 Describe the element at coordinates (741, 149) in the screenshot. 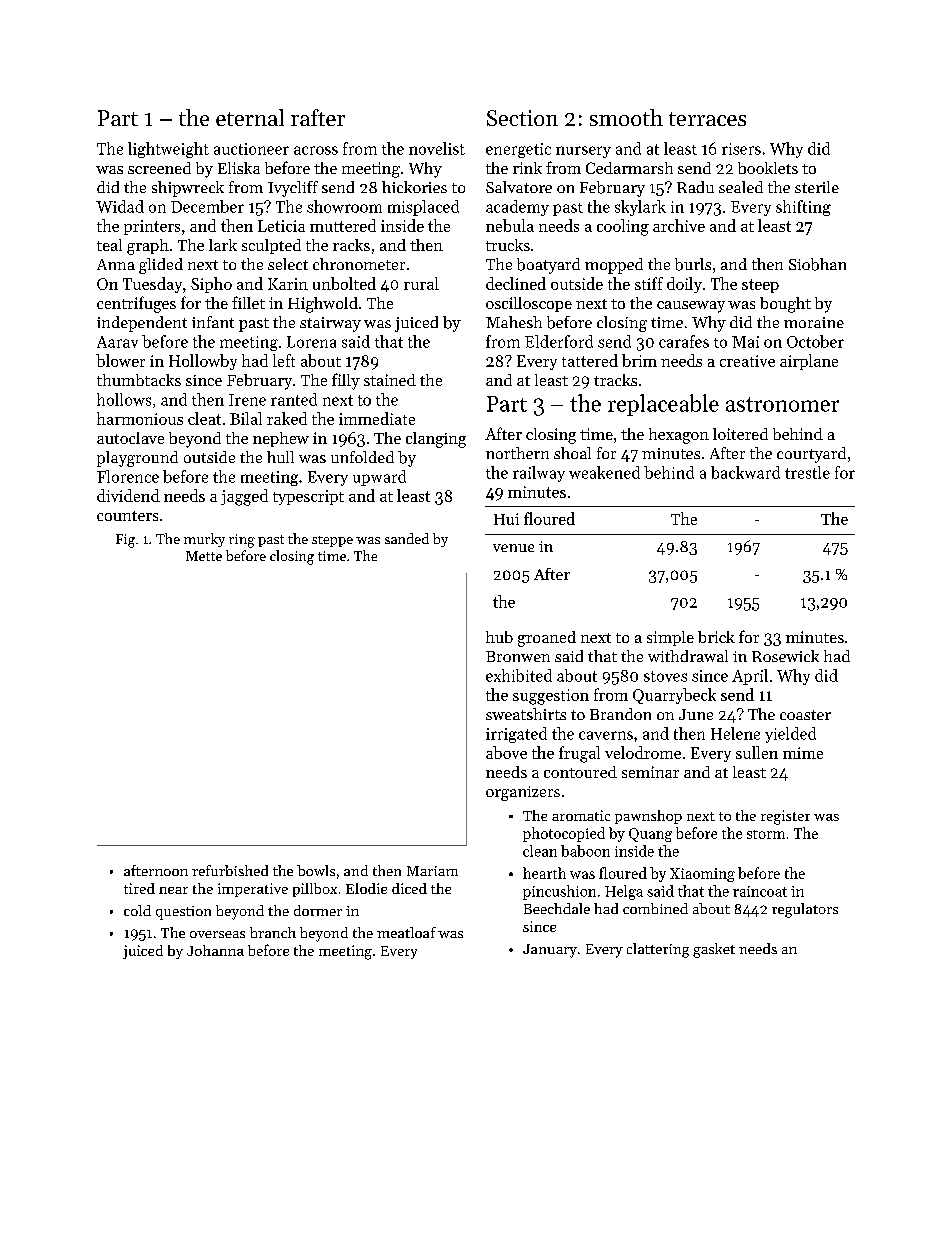

I see `risers` at that location.
